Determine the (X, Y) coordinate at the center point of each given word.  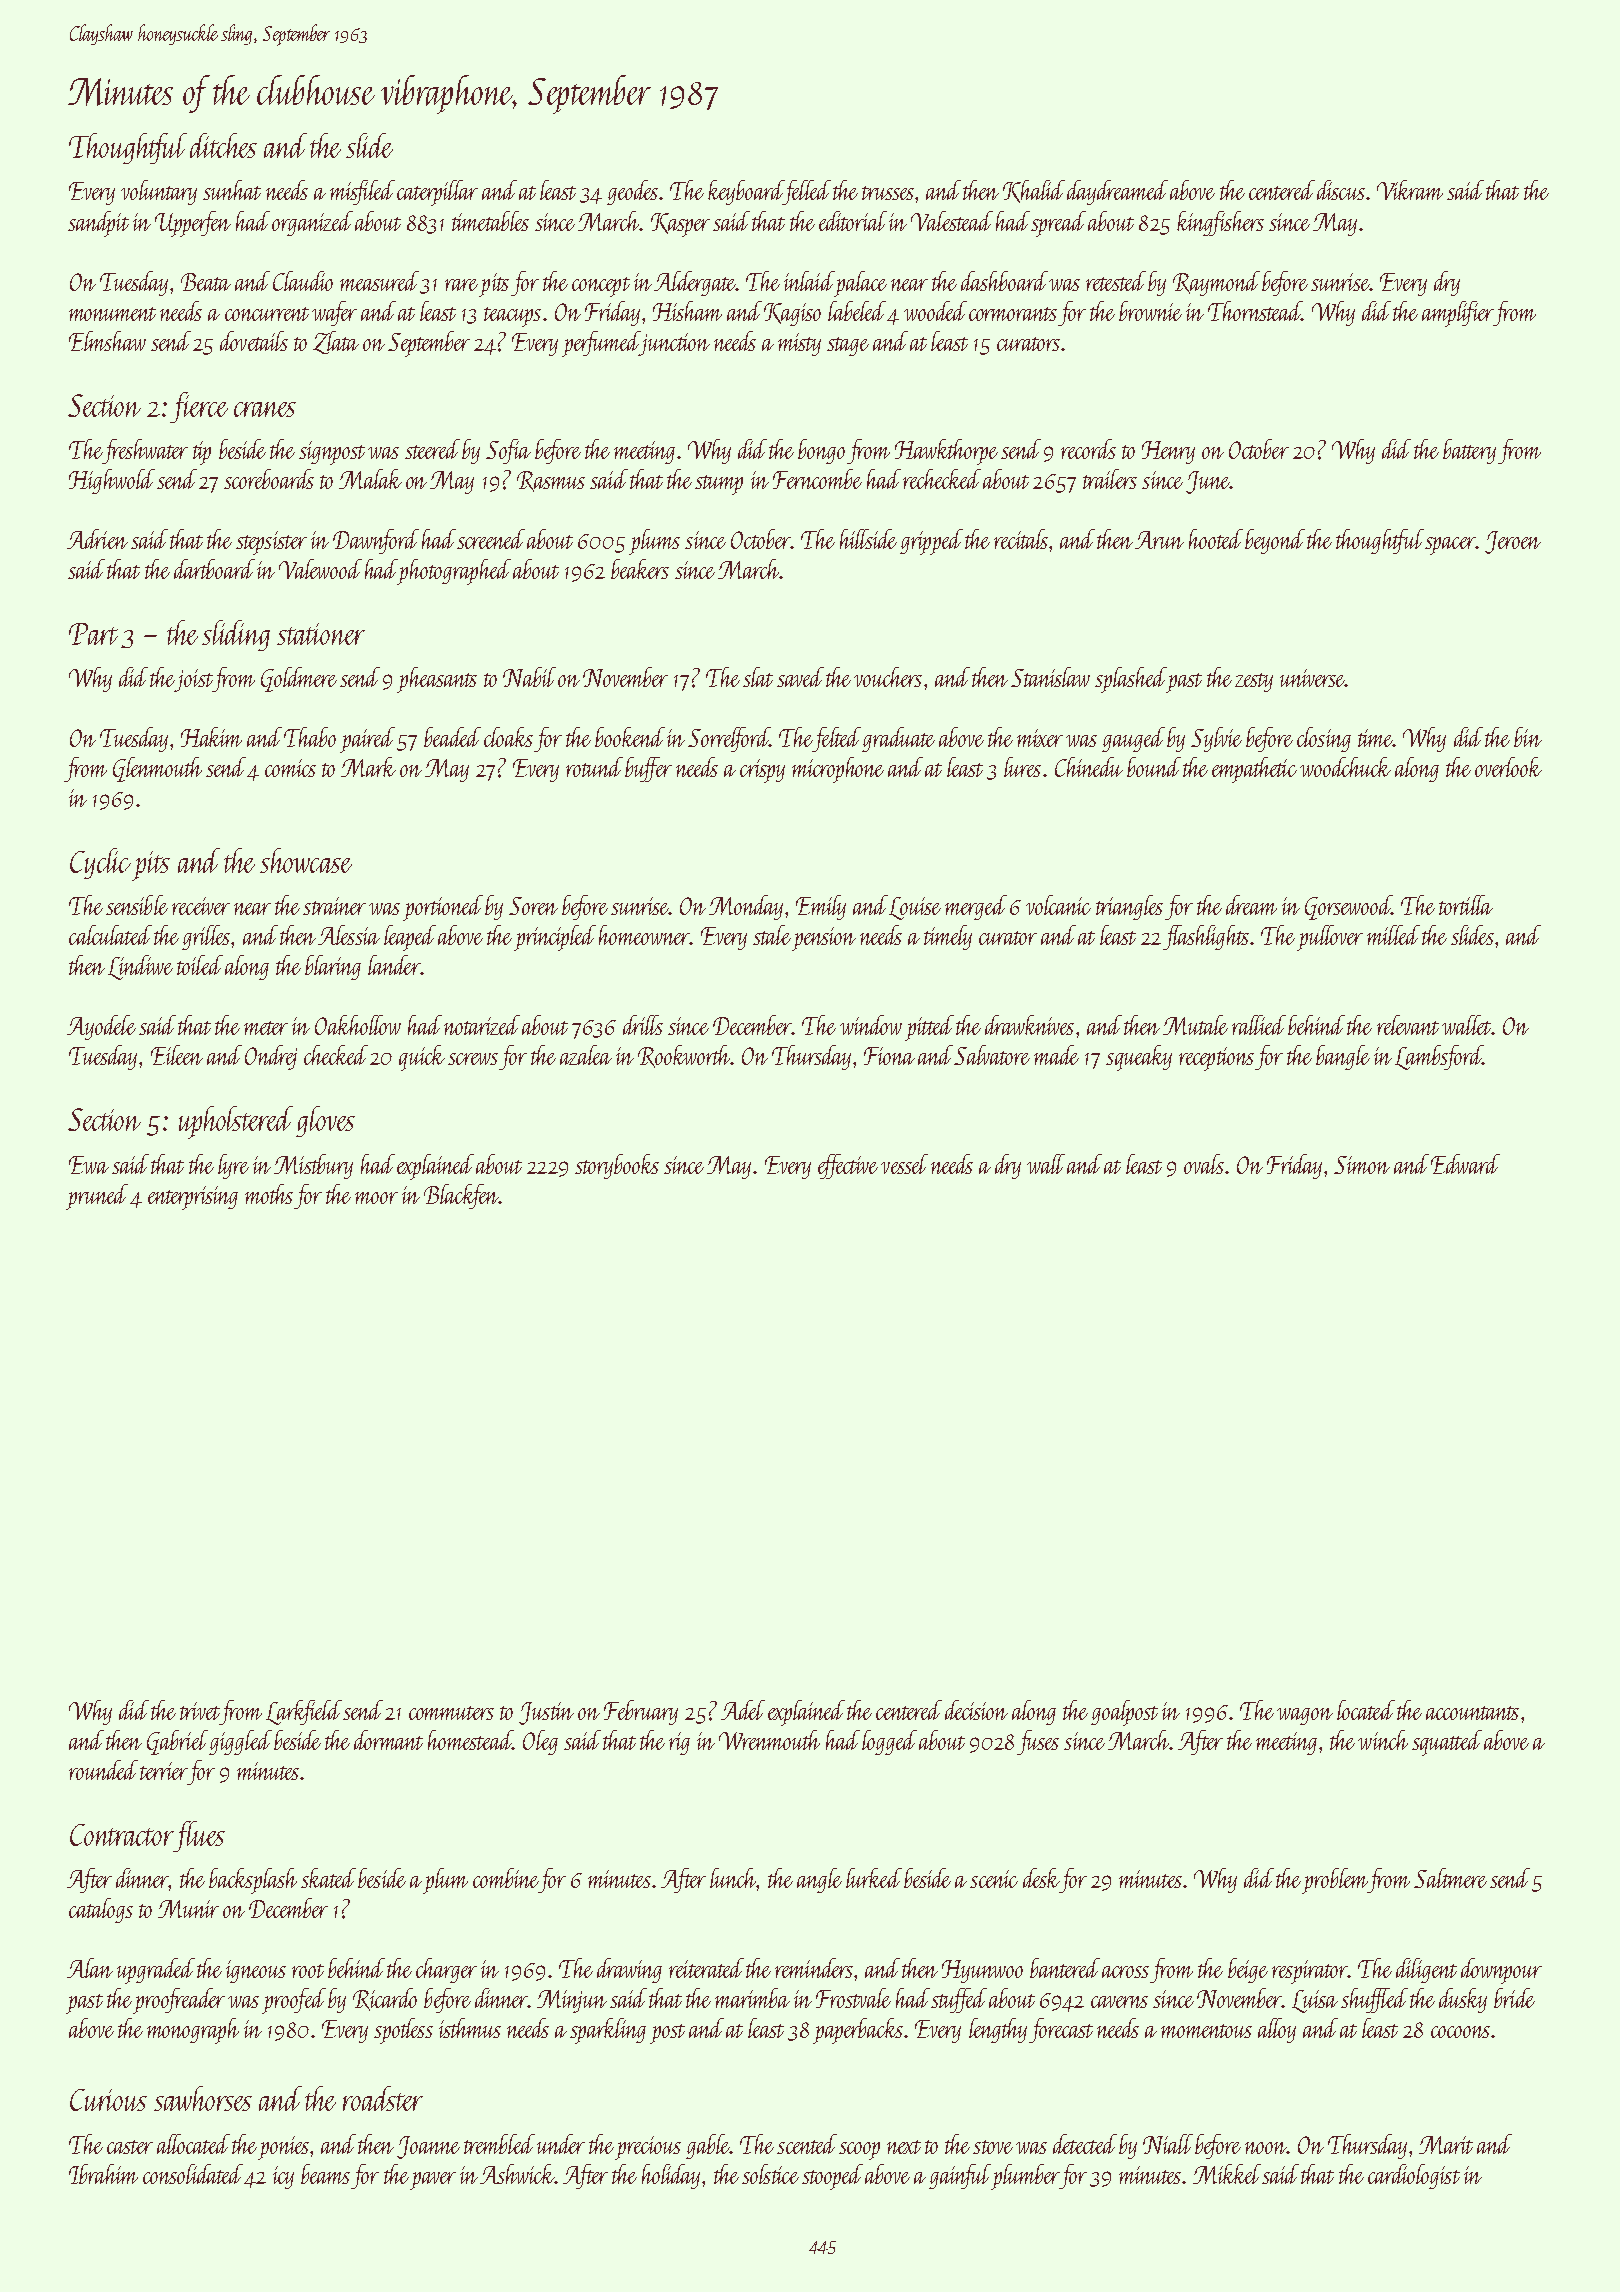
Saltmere (1450, 1878)
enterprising (193, 1198)
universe (1312, 678)
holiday (671, 2176)
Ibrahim (103, 2174)
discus (1341, 190)
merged (976, 907)
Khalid (1034, 191)
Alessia (349, 935)
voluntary (159, 192)
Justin (546, 1713)
